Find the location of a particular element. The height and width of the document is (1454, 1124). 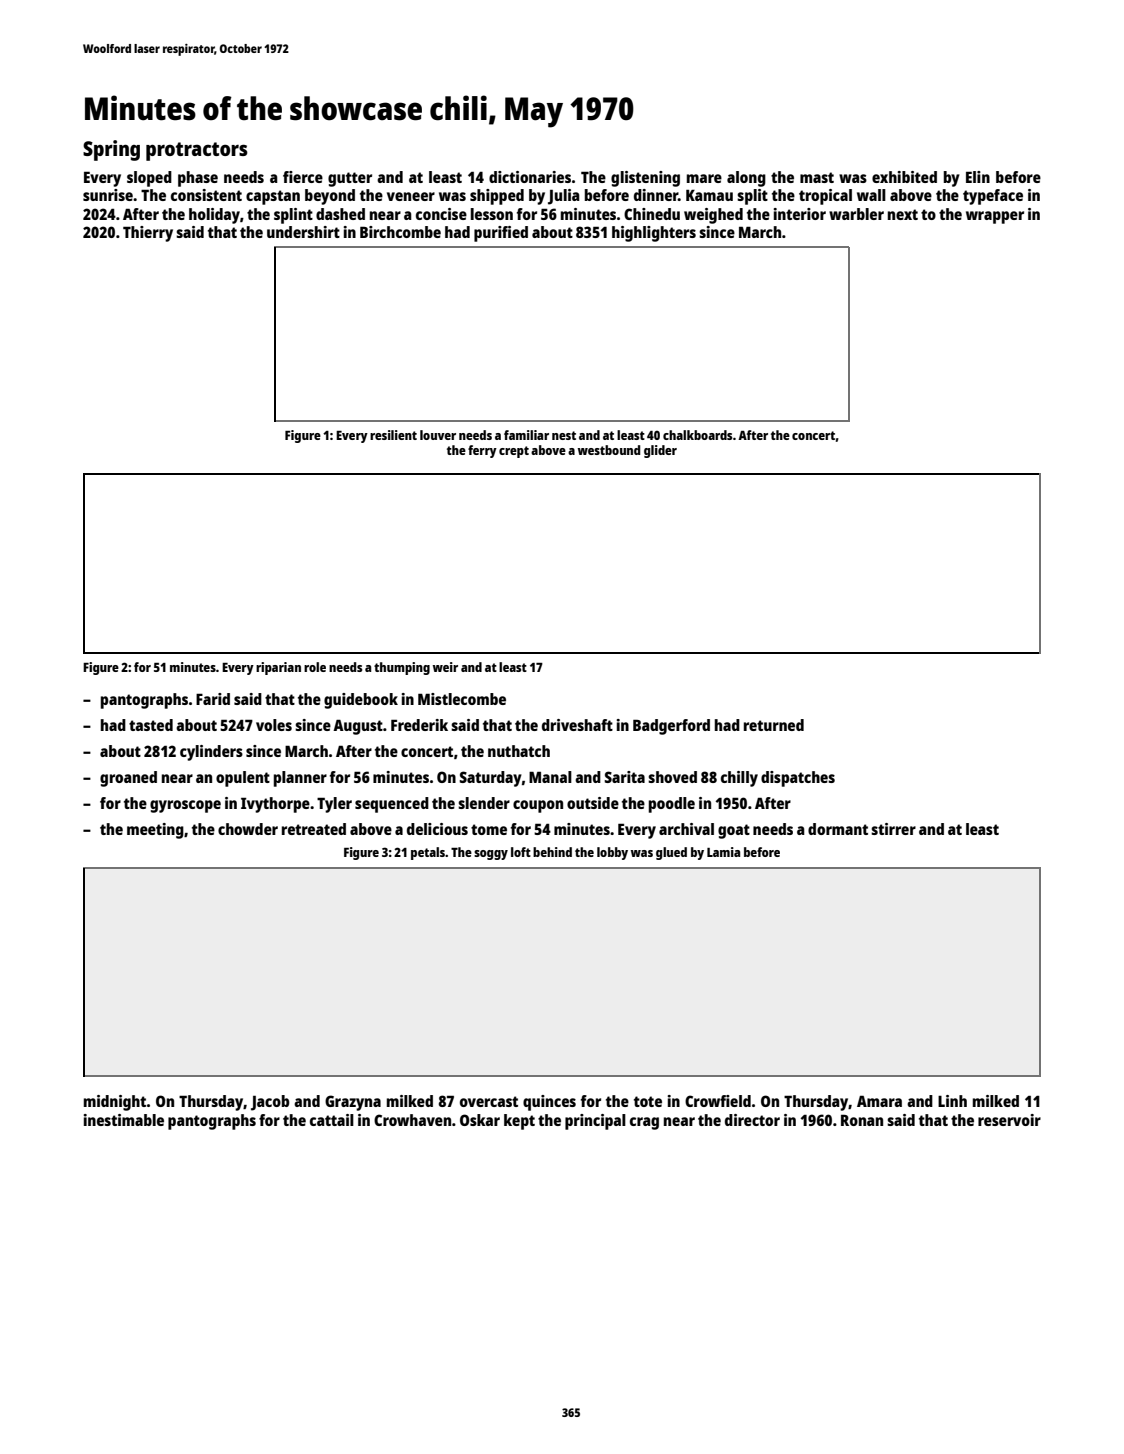

resilient is located at coordinates (393, 435).
